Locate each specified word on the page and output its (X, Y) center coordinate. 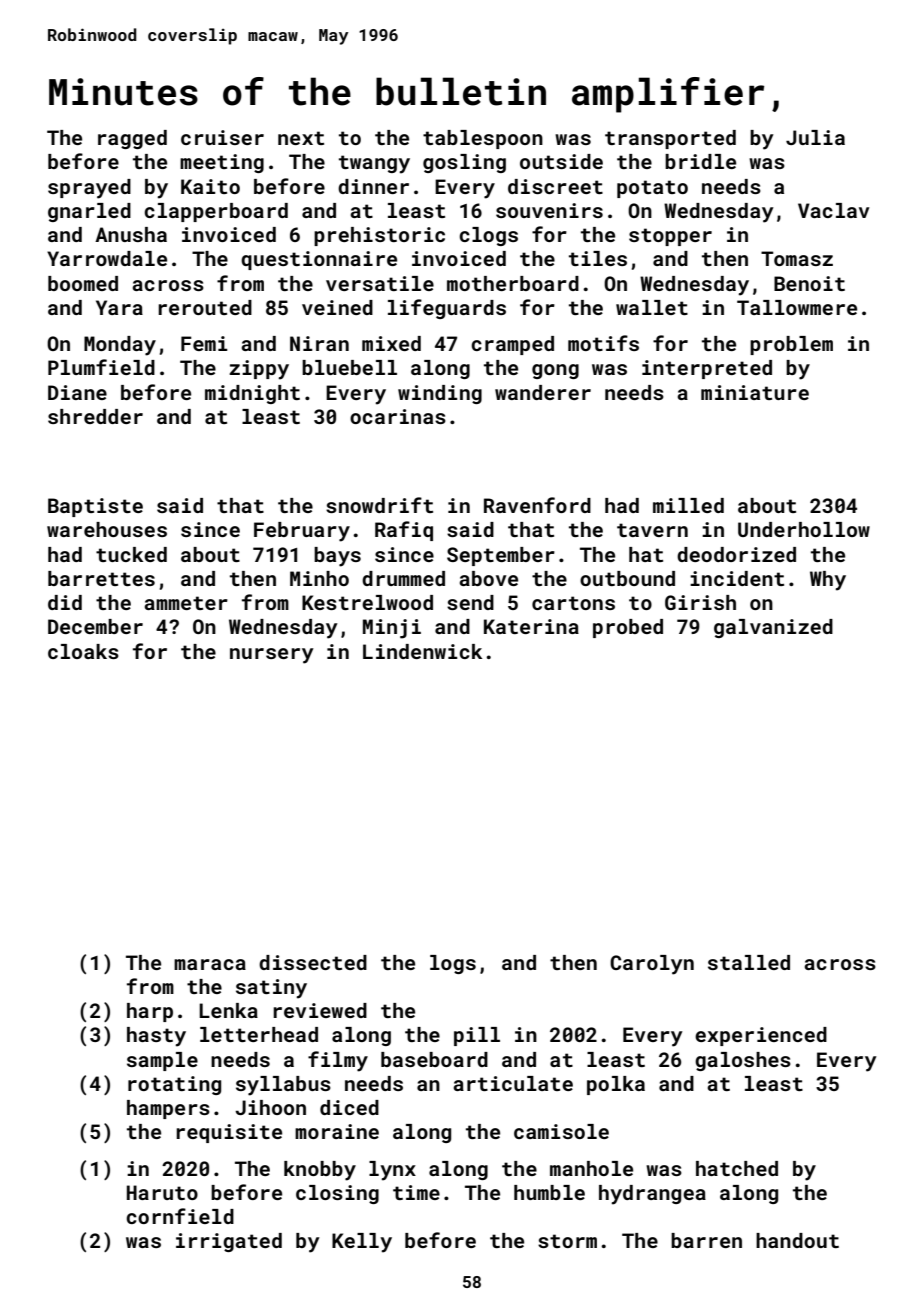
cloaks (83, 651)
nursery (271, 656)
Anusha (131, 234)
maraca (210, 964)
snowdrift (379, 505)
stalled (749, 962)
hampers (168, 1109)
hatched (737, 1168)
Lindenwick (422, 651)
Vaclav (833, 210)
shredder (95, 416)
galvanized (773, 628)
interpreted (707, 369)
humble (549, 1192)
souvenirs (549, 210)
